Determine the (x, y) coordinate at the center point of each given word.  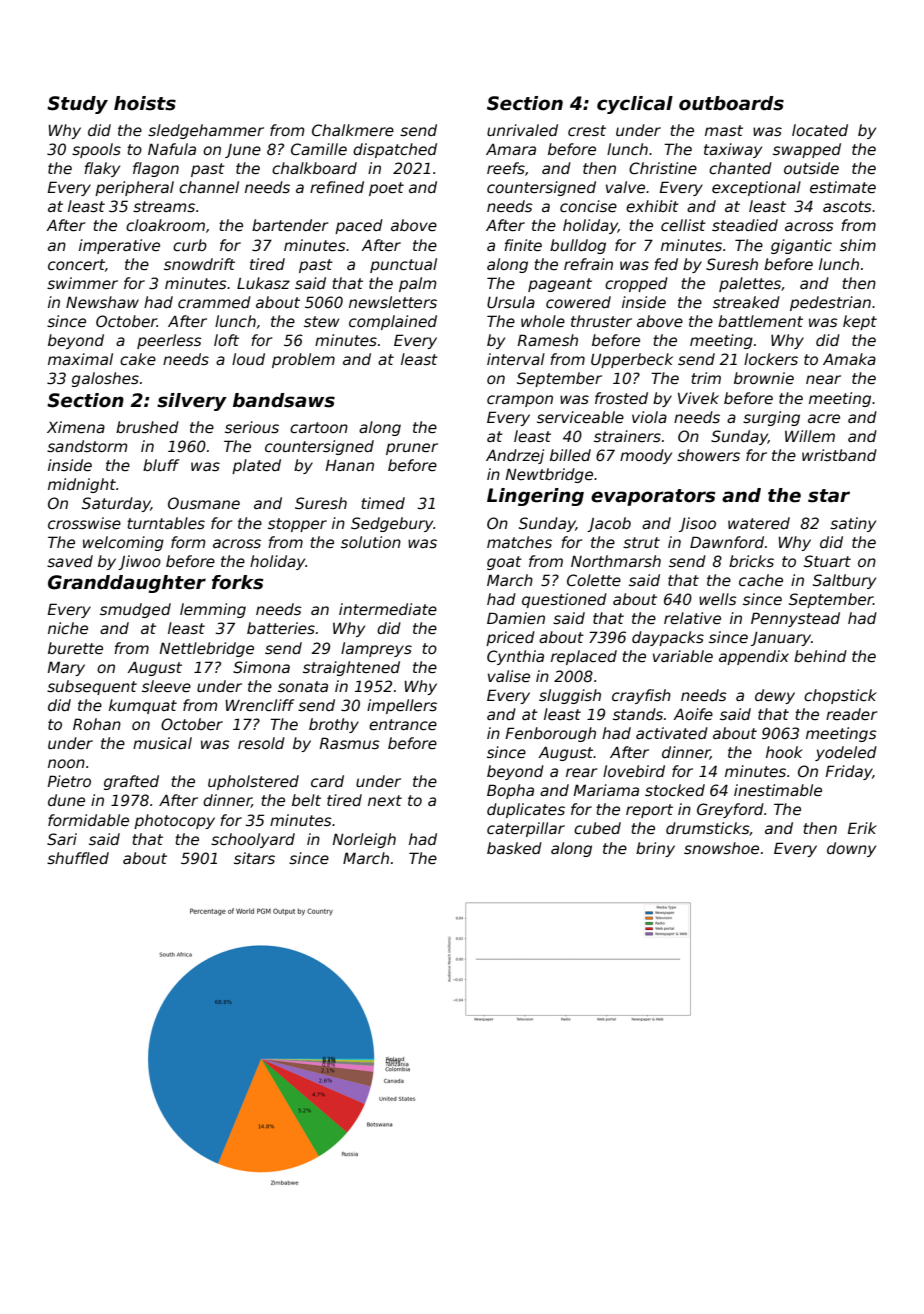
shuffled (78, 858)
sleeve (166, 686)
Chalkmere (353, 130)
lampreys (376, 649)
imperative (119, 246)
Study (77, 105)
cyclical (635, 105)
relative (692, 618)
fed (666, 264)
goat (504, 563)
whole (543, 321)
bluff (161, 465)
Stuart (827, 561)
